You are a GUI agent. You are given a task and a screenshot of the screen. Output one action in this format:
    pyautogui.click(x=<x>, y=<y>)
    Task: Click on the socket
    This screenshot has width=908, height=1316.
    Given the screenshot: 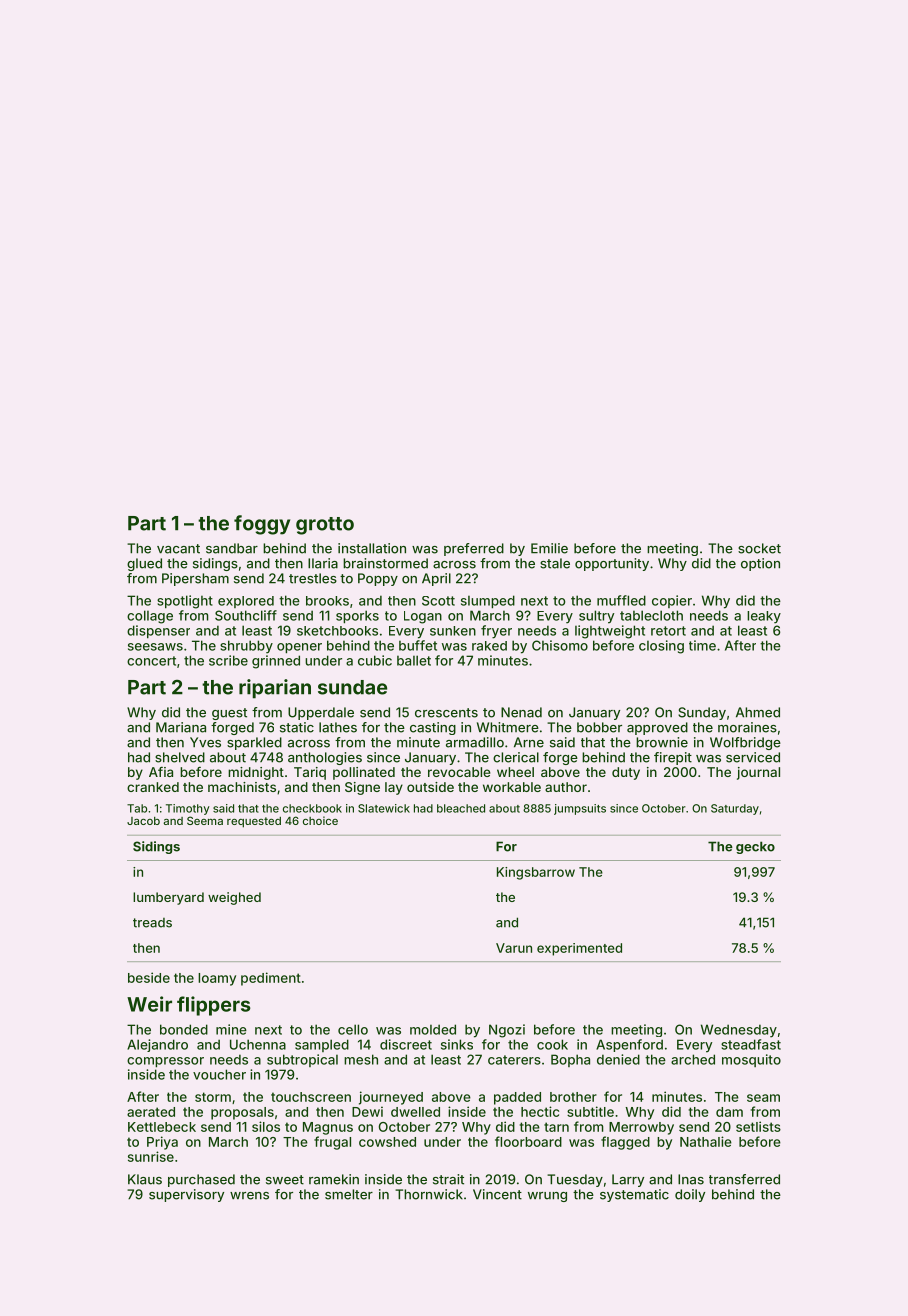 What is the action you would take?
    pyautogui.click(x=759, y=548)
